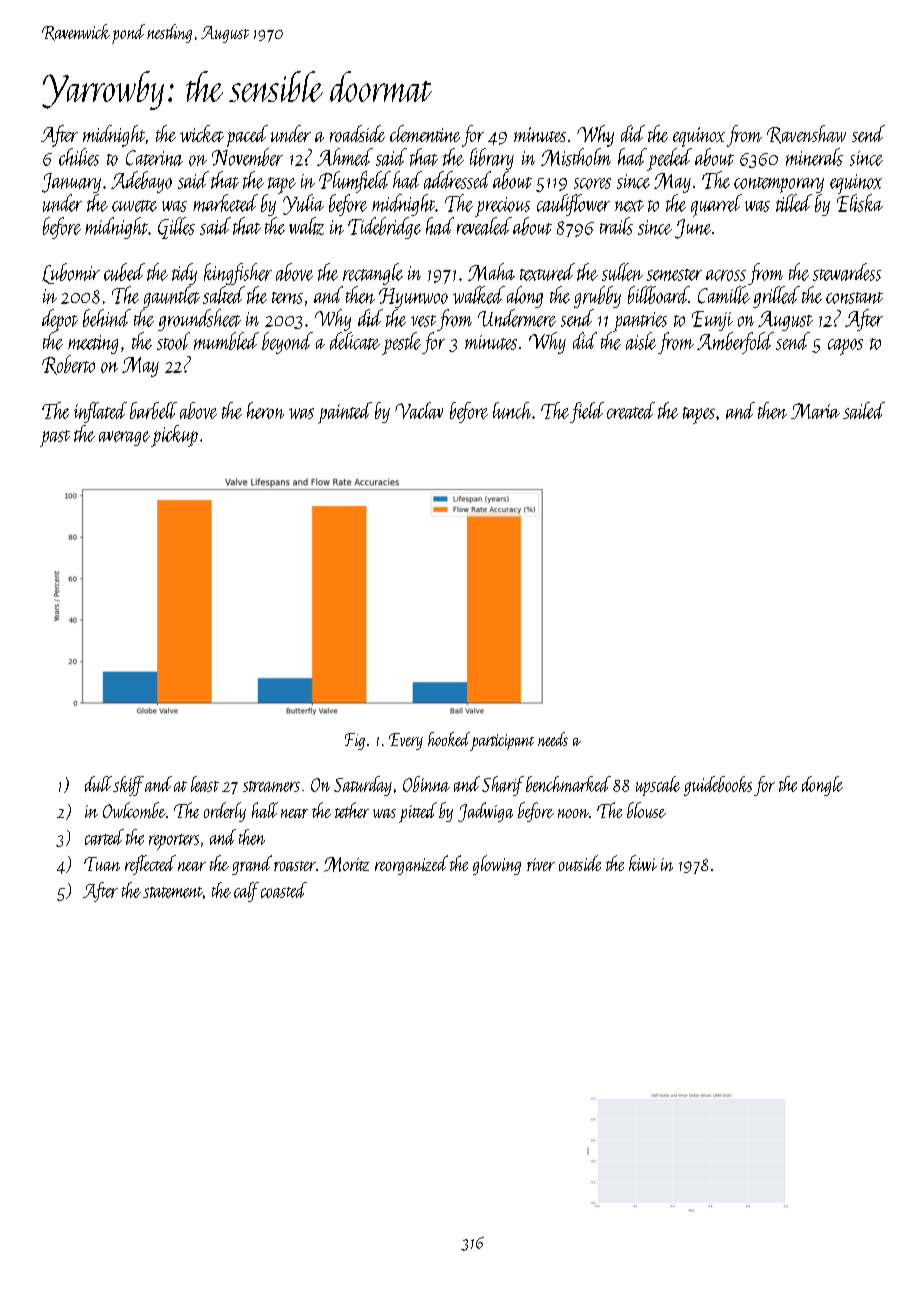 The image size is (924, 1308). Describe the element at coordinates (153, 410) in the screenshot. I see `barbell` at that location.
